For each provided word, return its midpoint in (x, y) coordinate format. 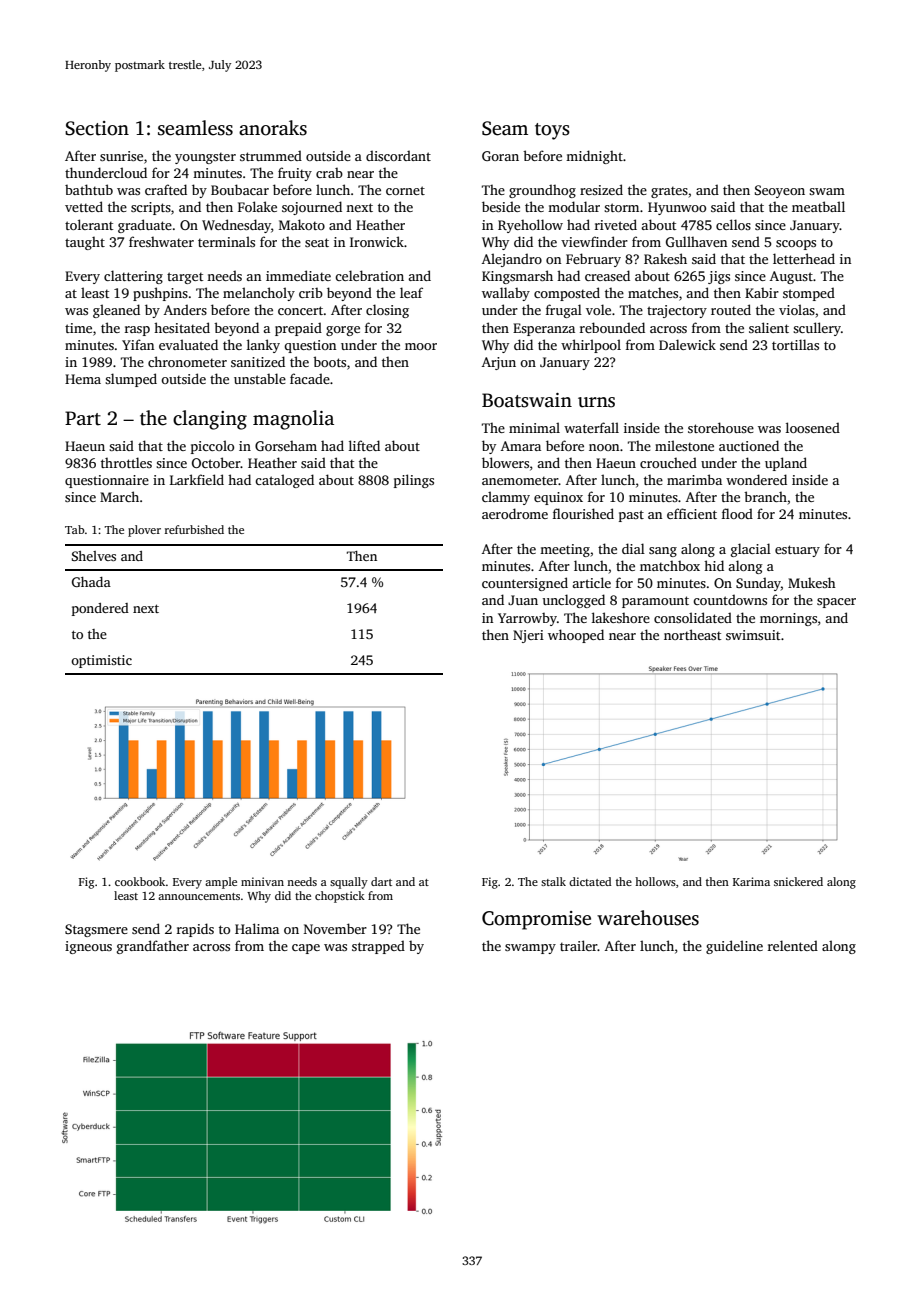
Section (97, 128)
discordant (398, 155)
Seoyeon (780, 191)
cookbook (140, 881)
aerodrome (515, 513)
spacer (836, 603)
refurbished (194, 529)
